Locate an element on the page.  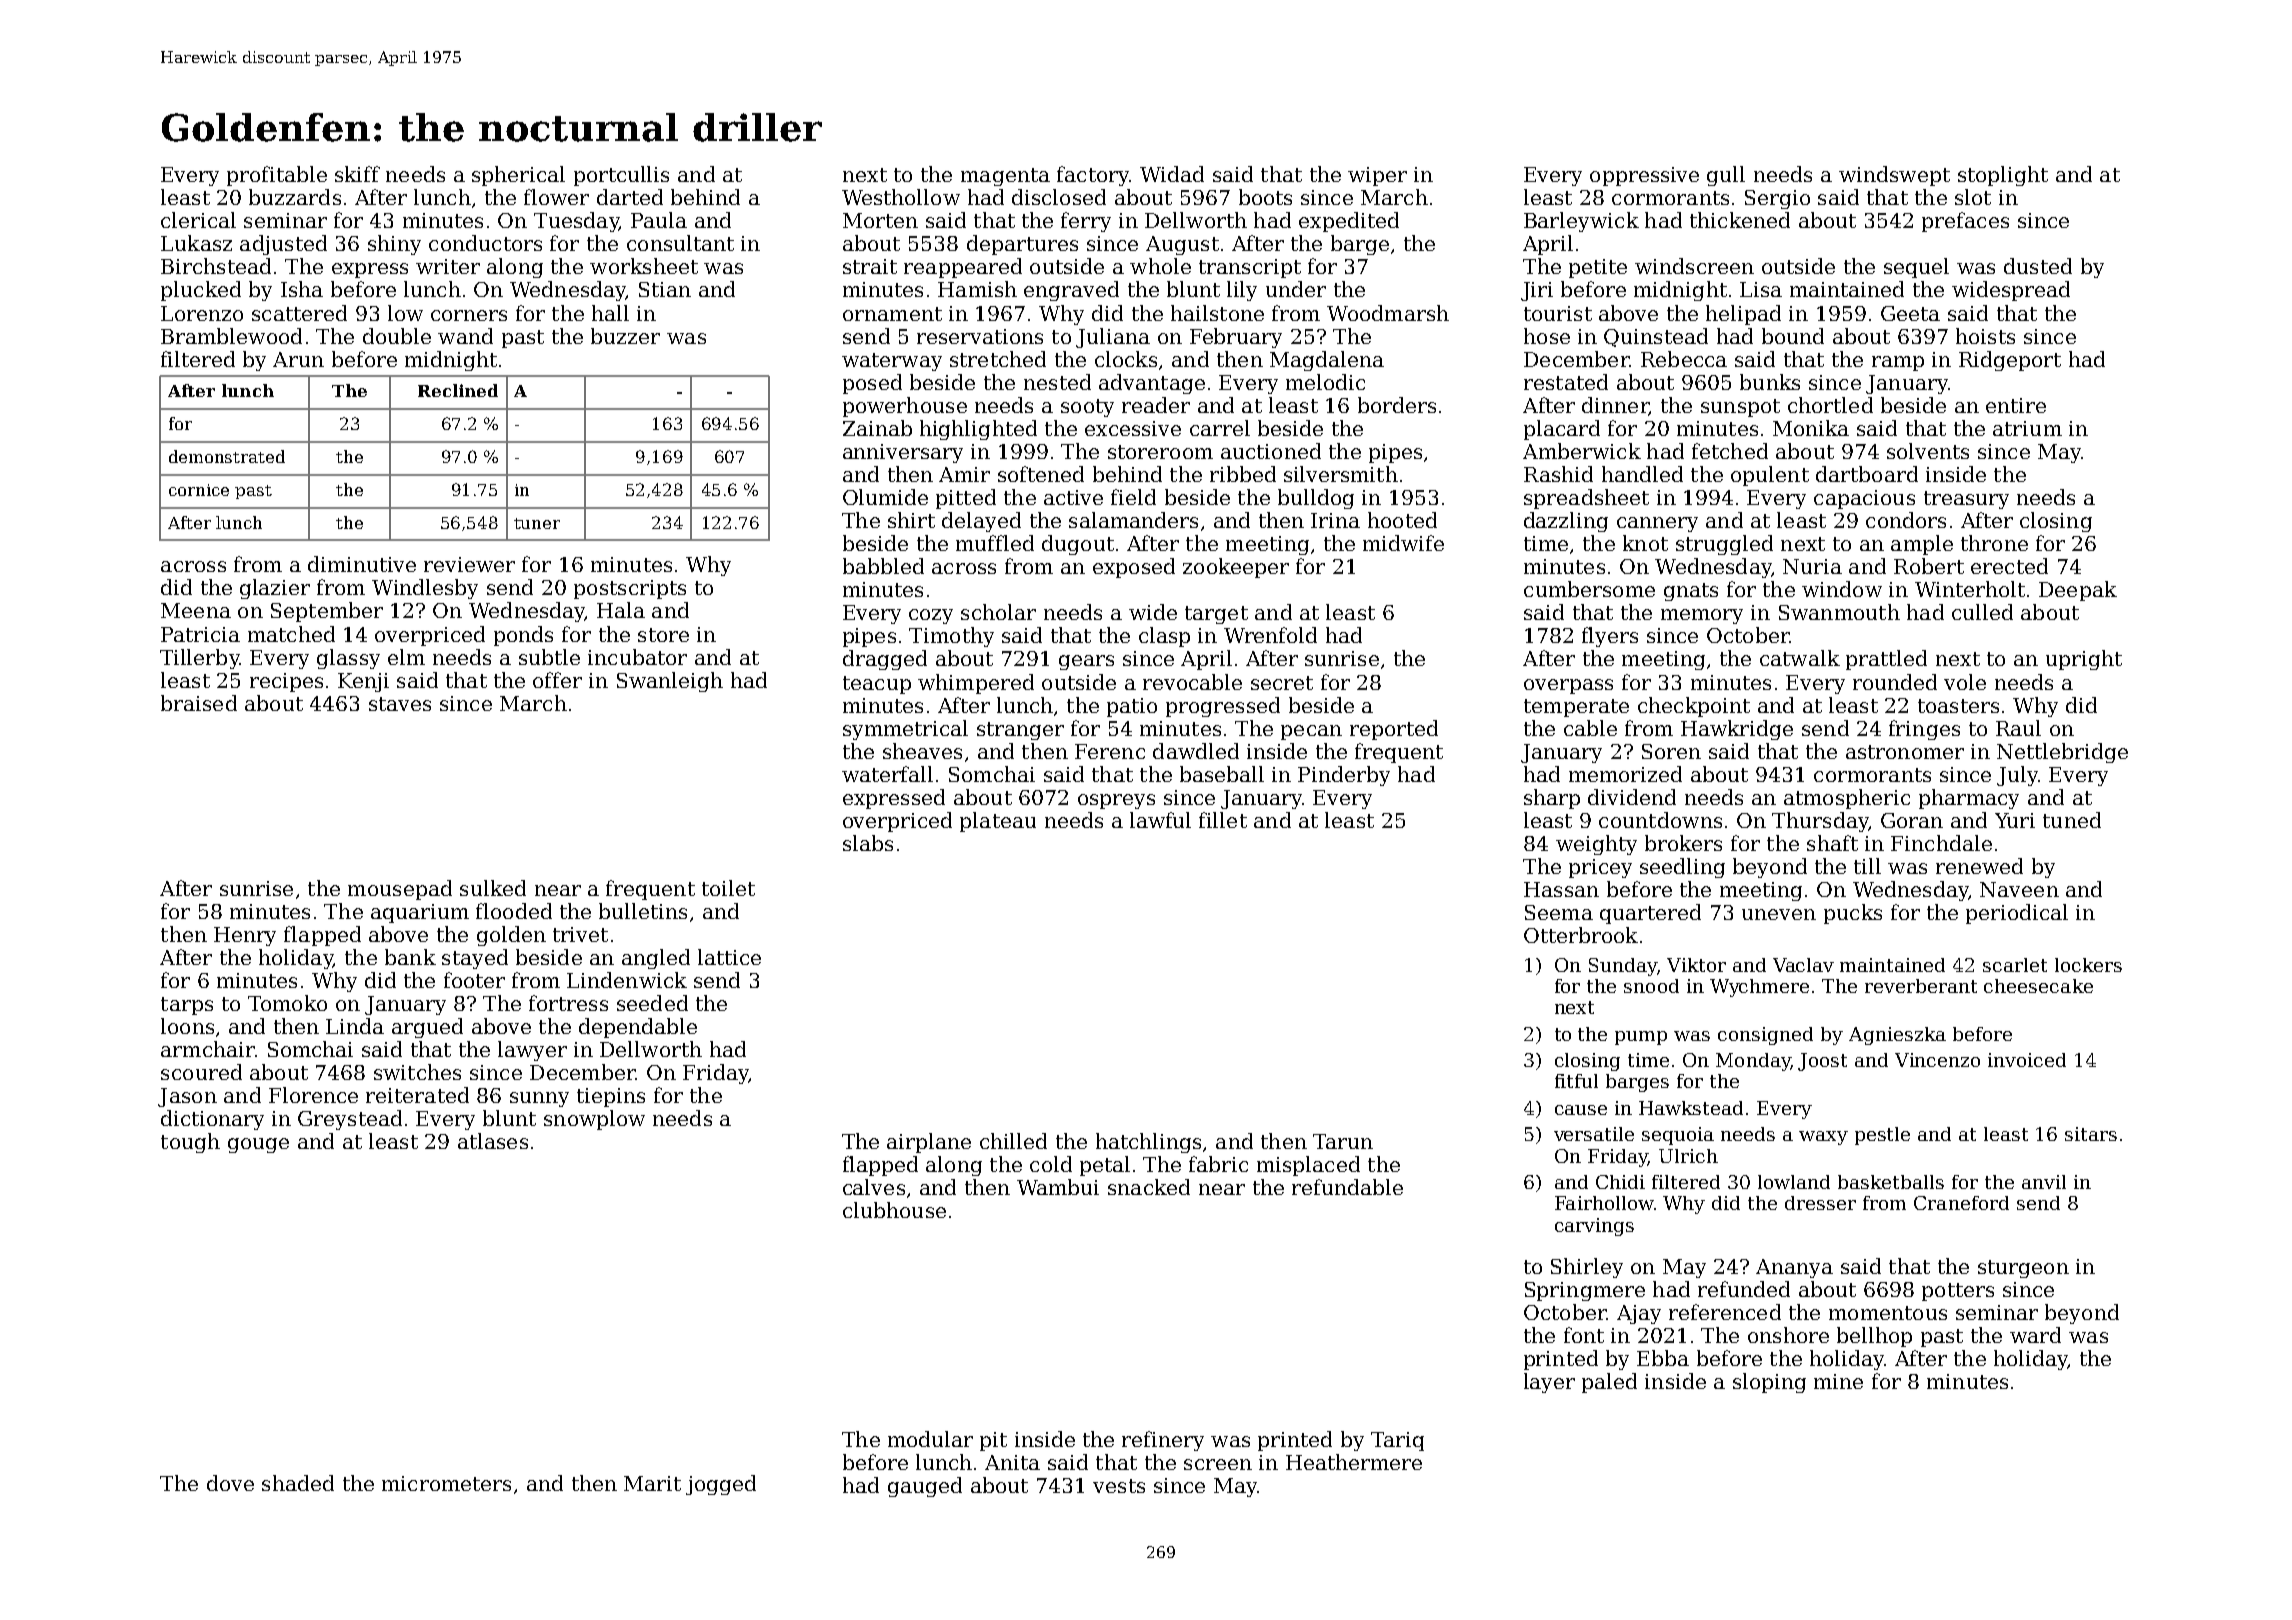
ward is located at coordinates (2035, 1335).
